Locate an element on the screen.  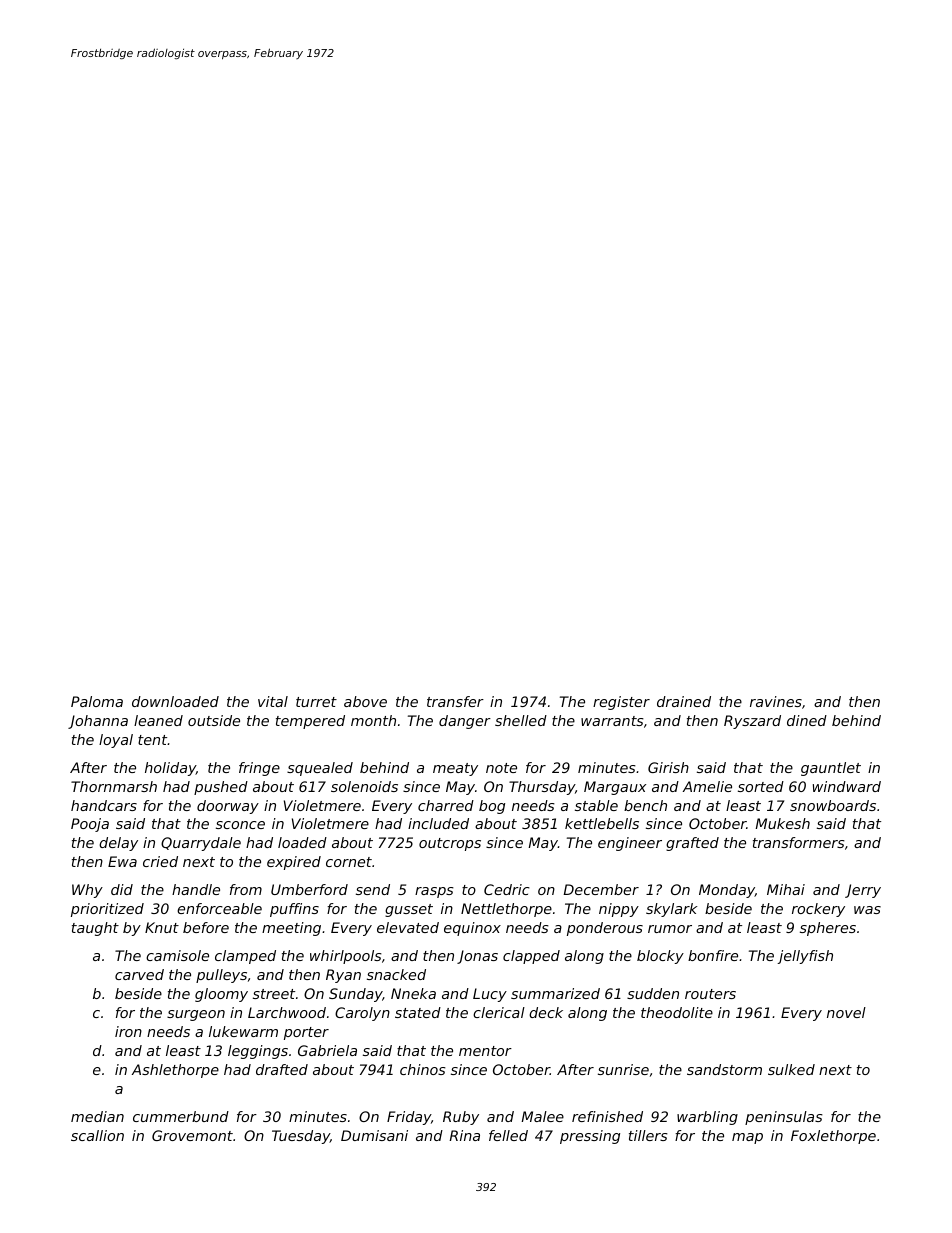
vital is located at coordinates (273, 701).
